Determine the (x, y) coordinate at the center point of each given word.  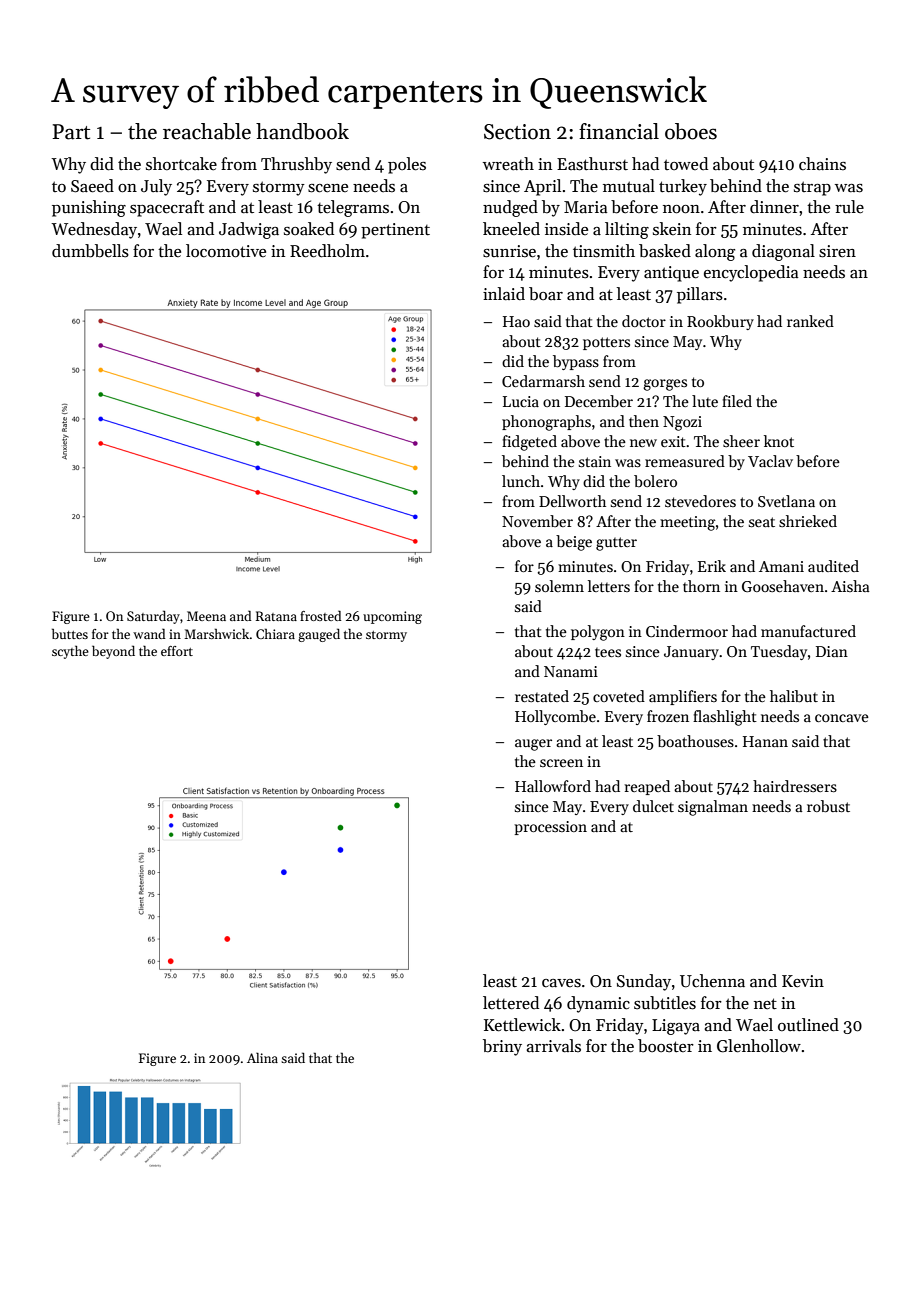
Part (71, 132)
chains (822, 164)
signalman (713, 808)
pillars (700, 295)
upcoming (392, 617)
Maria (585, 207)
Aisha (850, 586)
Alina (262, 1057)
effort (177, 651)
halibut (794, 696)
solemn (559, 586)
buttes (70, 633)
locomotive (226, 251)
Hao (516, 321)
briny (502, 1047)
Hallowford (553, 786)
